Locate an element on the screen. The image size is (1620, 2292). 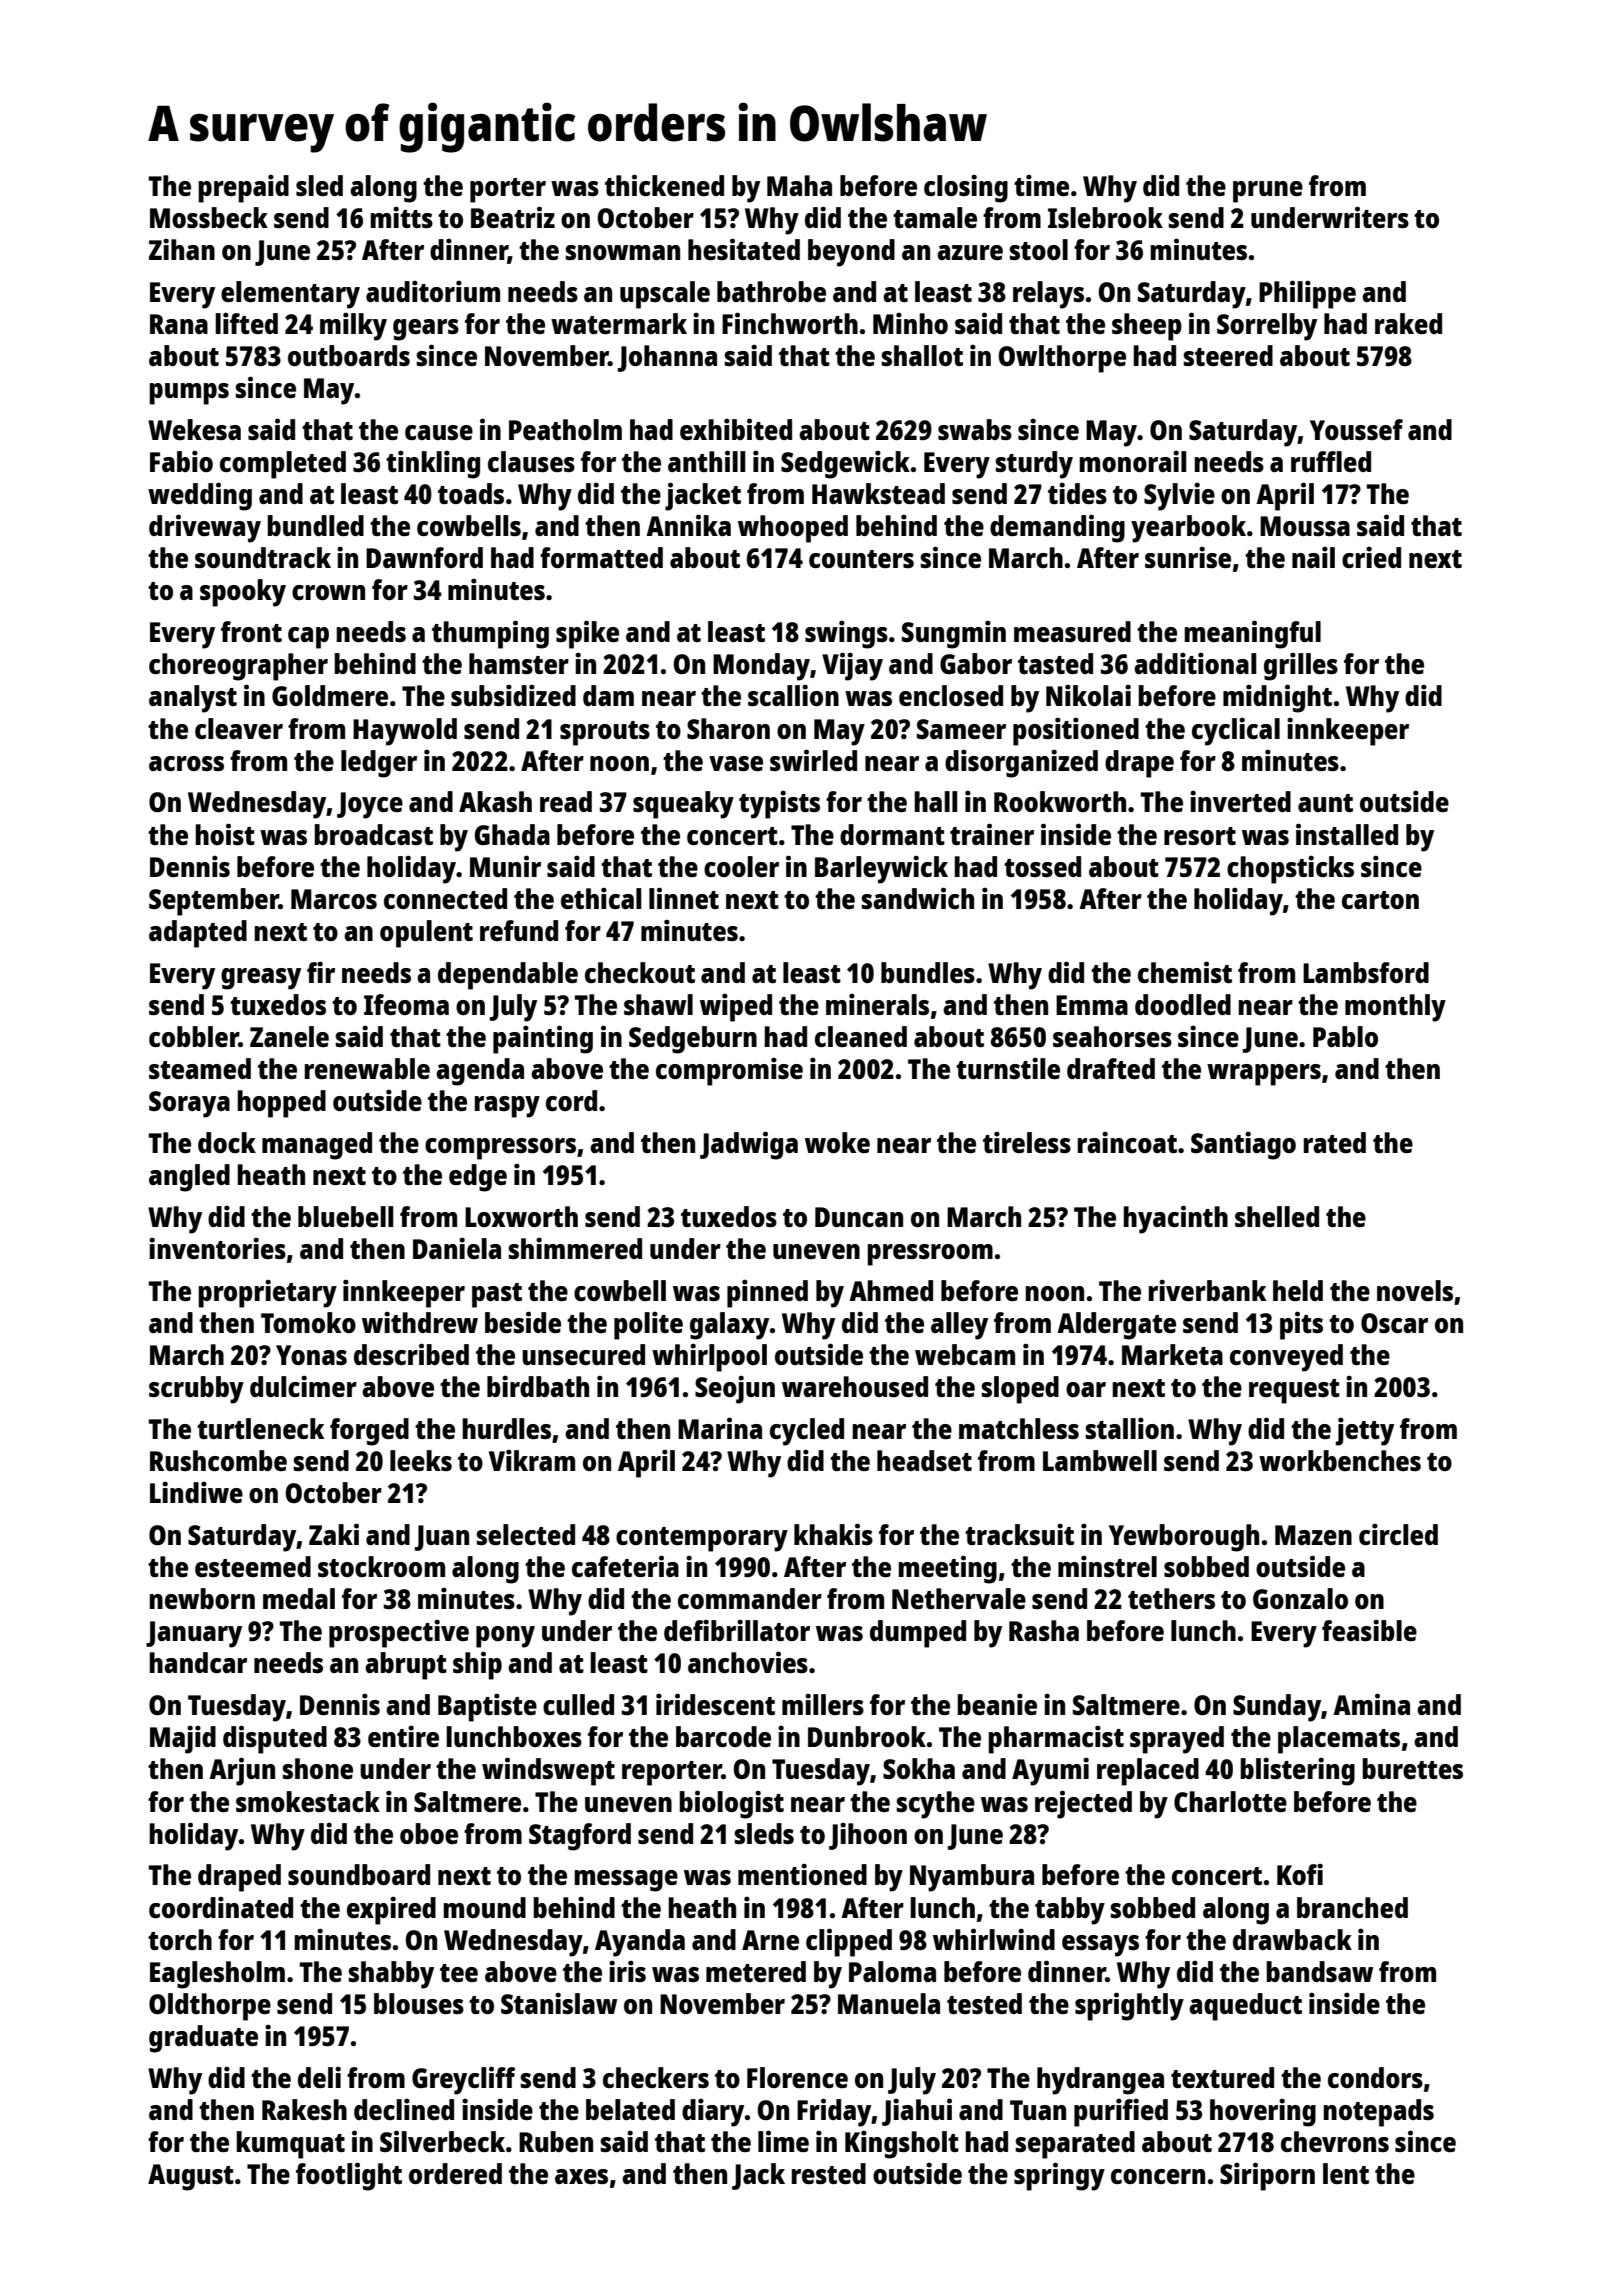
chevrons is located at coordinates (1335, 2141).
